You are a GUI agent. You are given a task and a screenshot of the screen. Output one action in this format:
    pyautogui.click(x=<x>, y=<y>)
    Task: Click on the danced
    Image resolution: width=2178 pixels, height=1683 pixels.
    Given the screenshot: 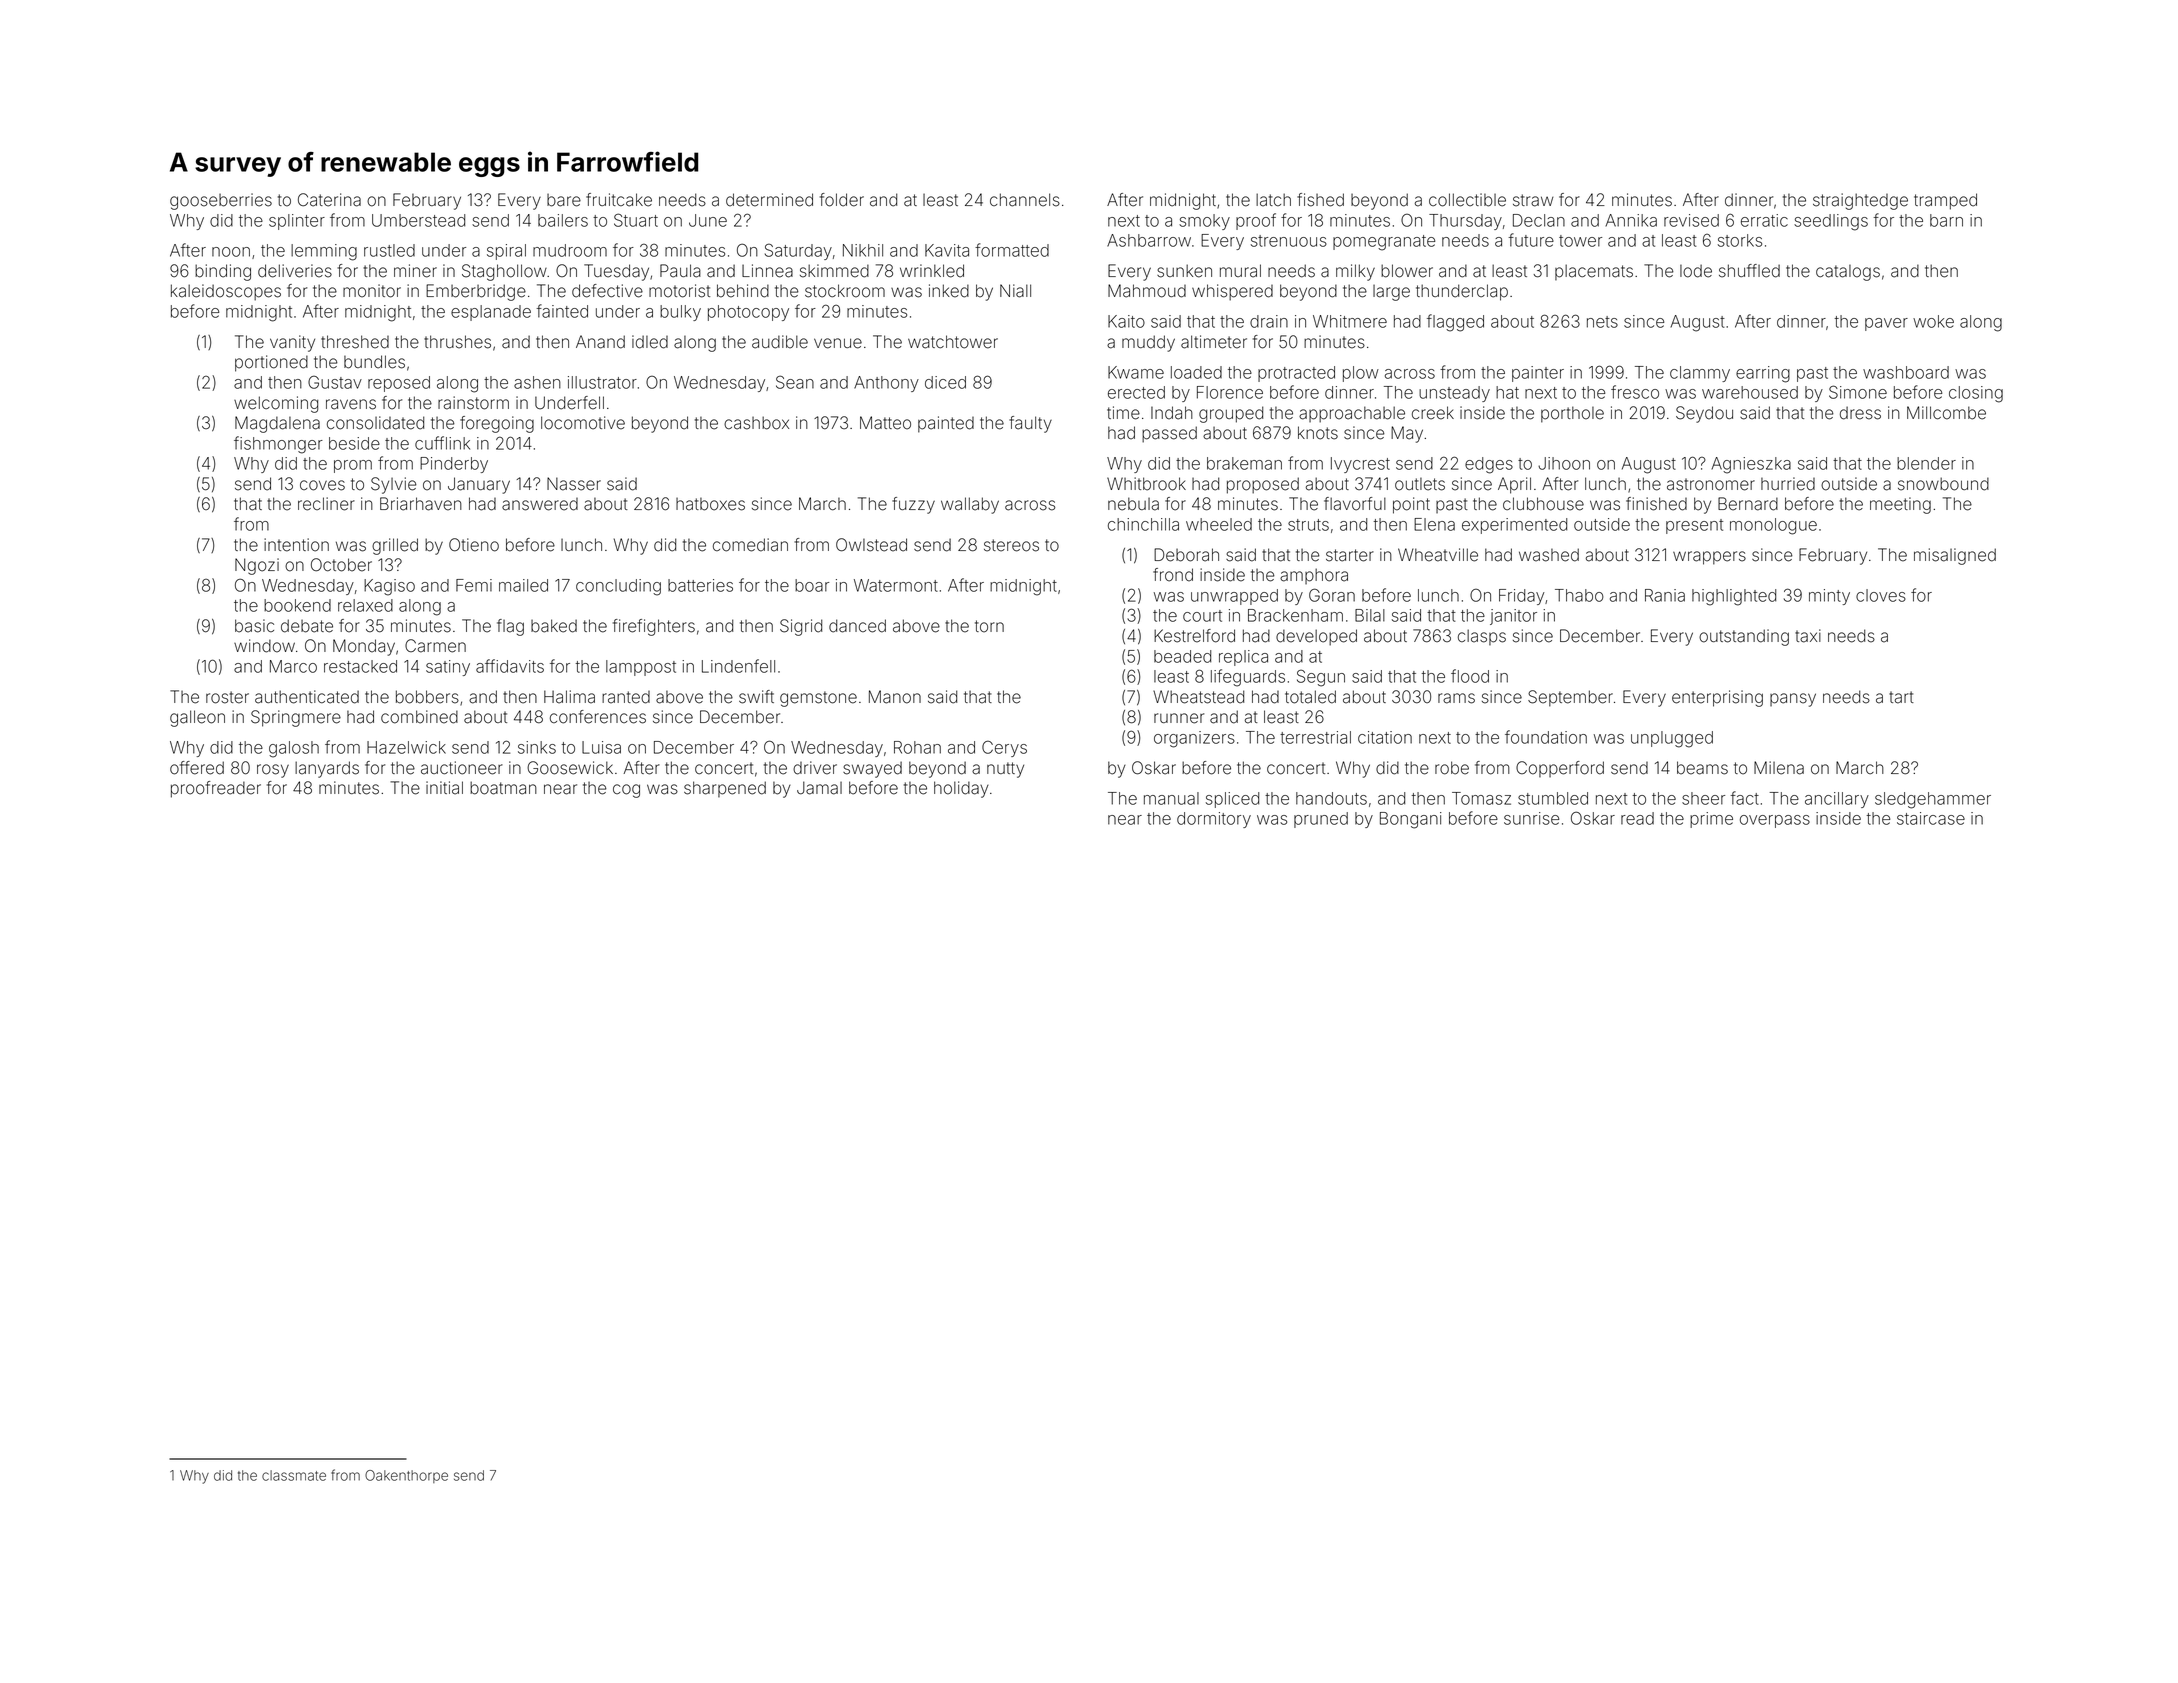 What is the action you would take?
    pyautogui.click(x=857, y=626)
